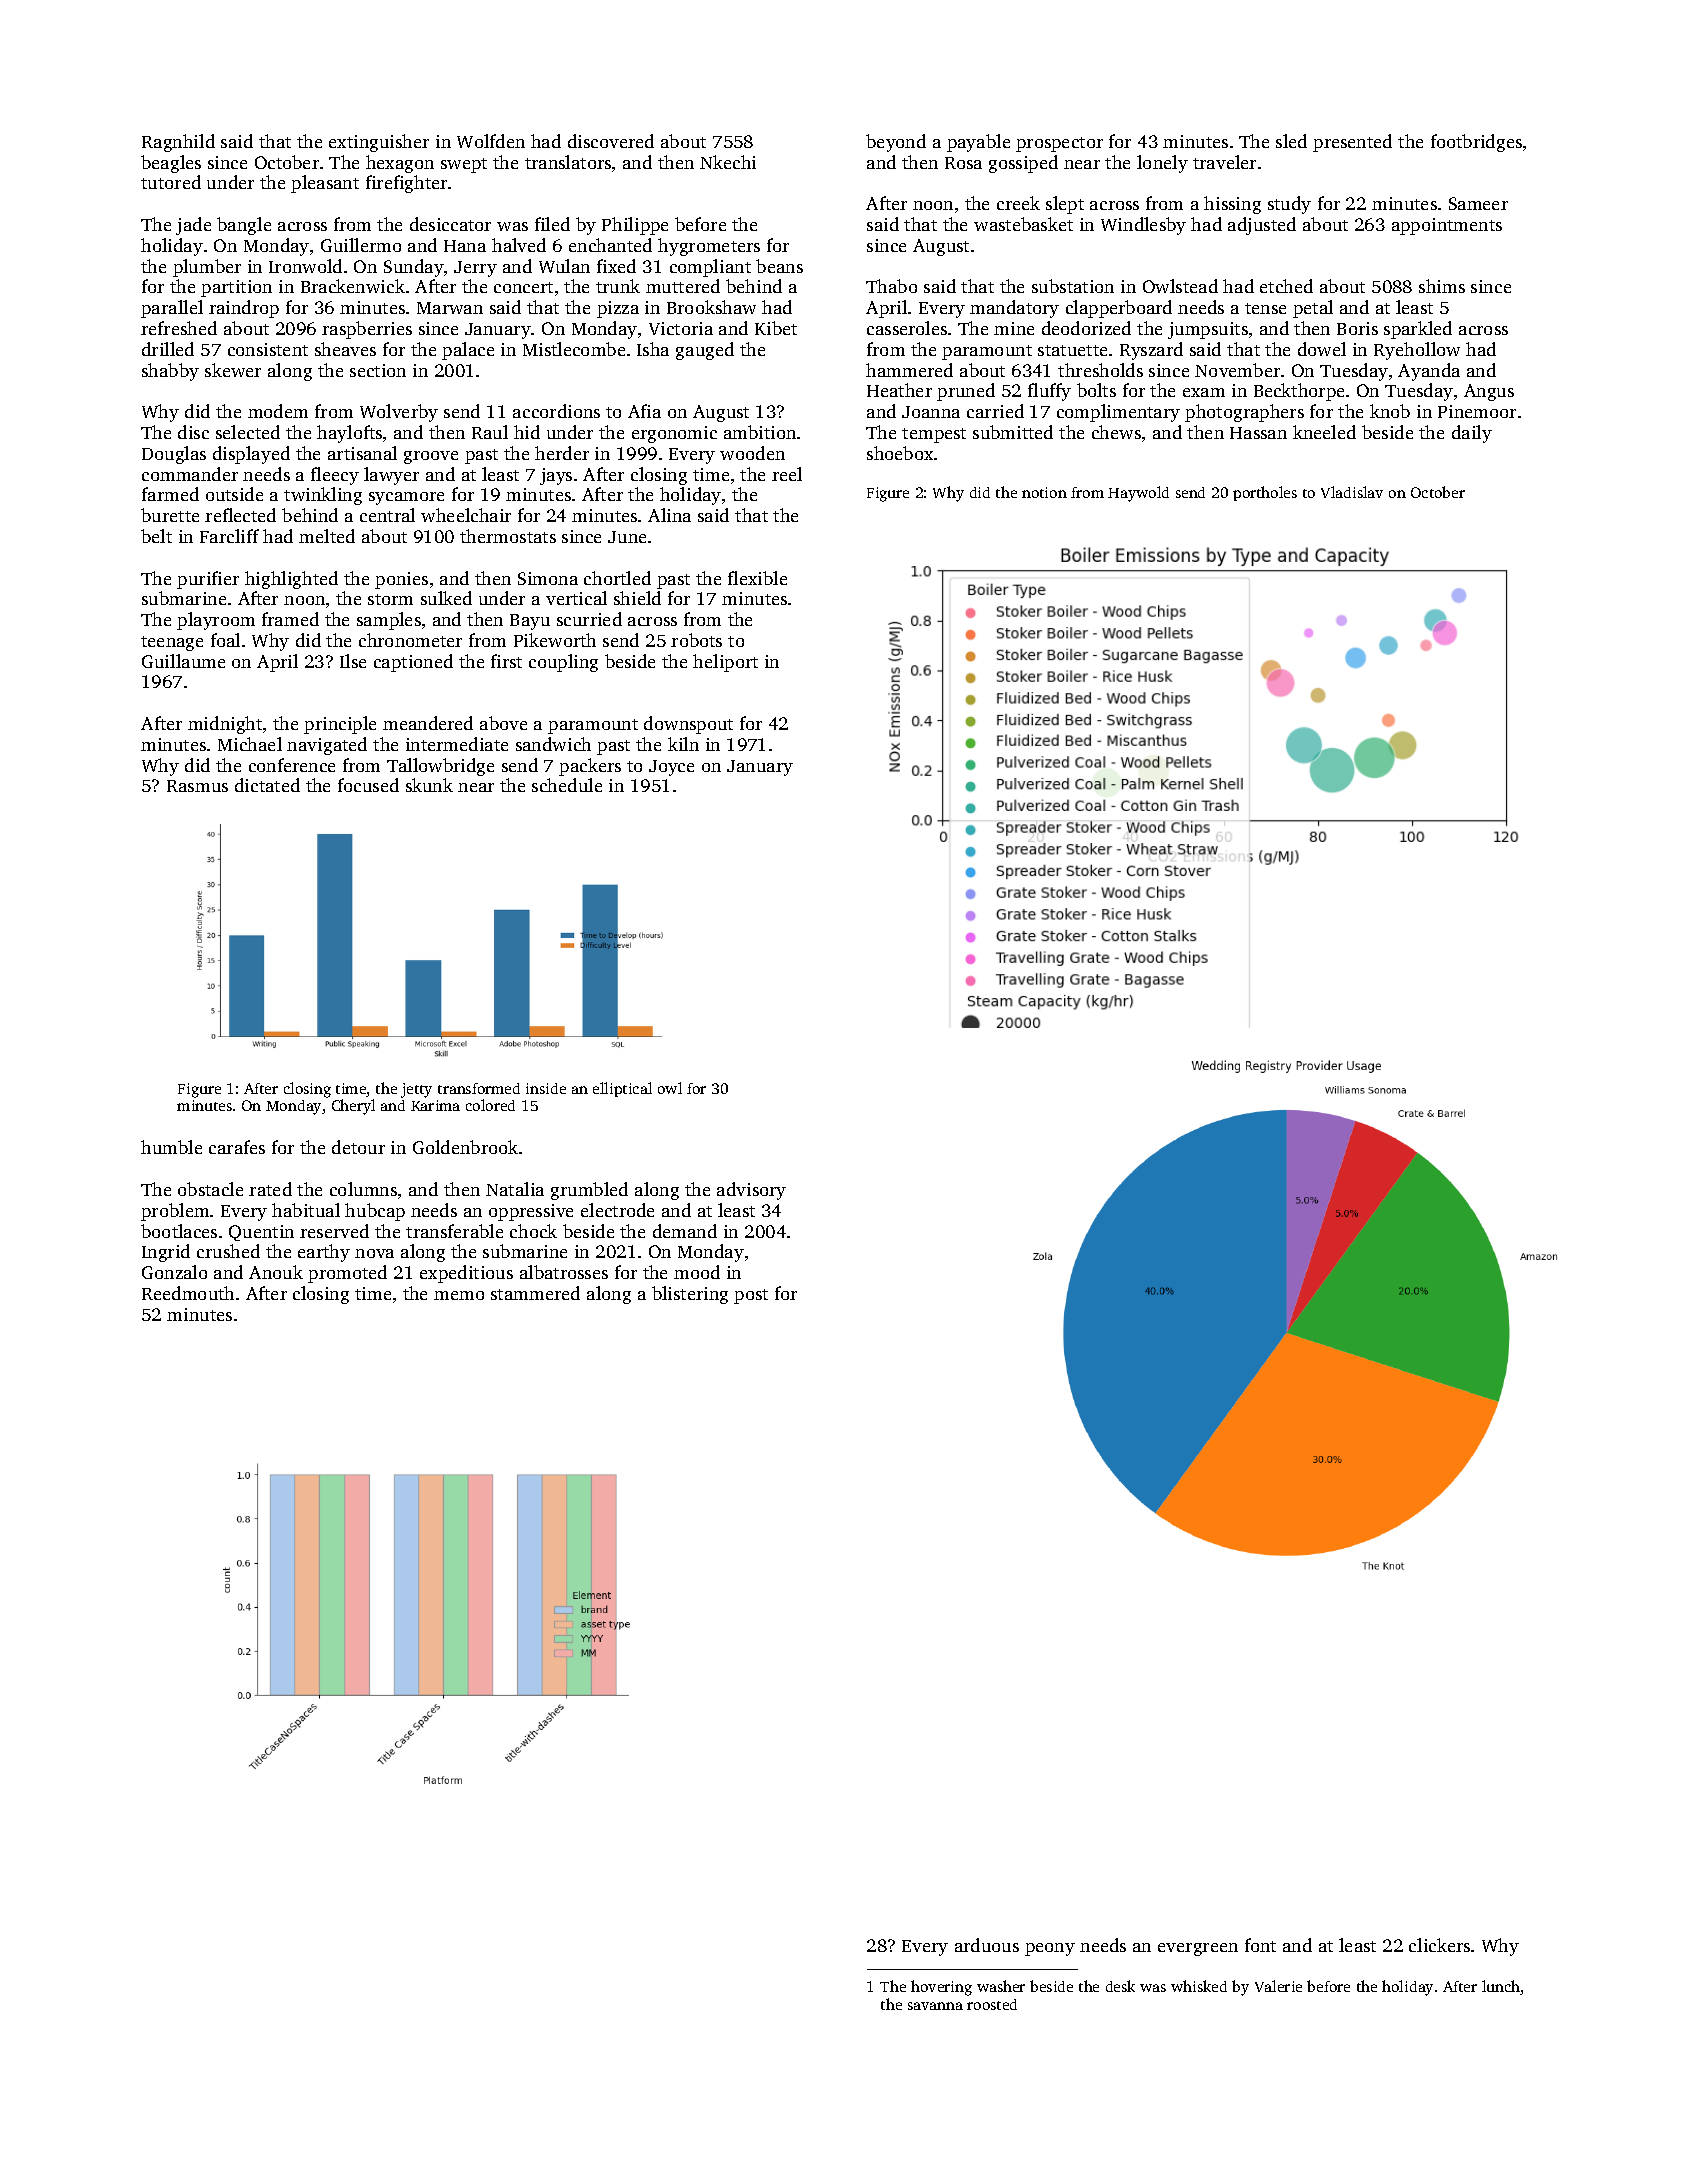  Describe the element at coordinates (978, 143) in the screenshot. I see `payable` at that location.
